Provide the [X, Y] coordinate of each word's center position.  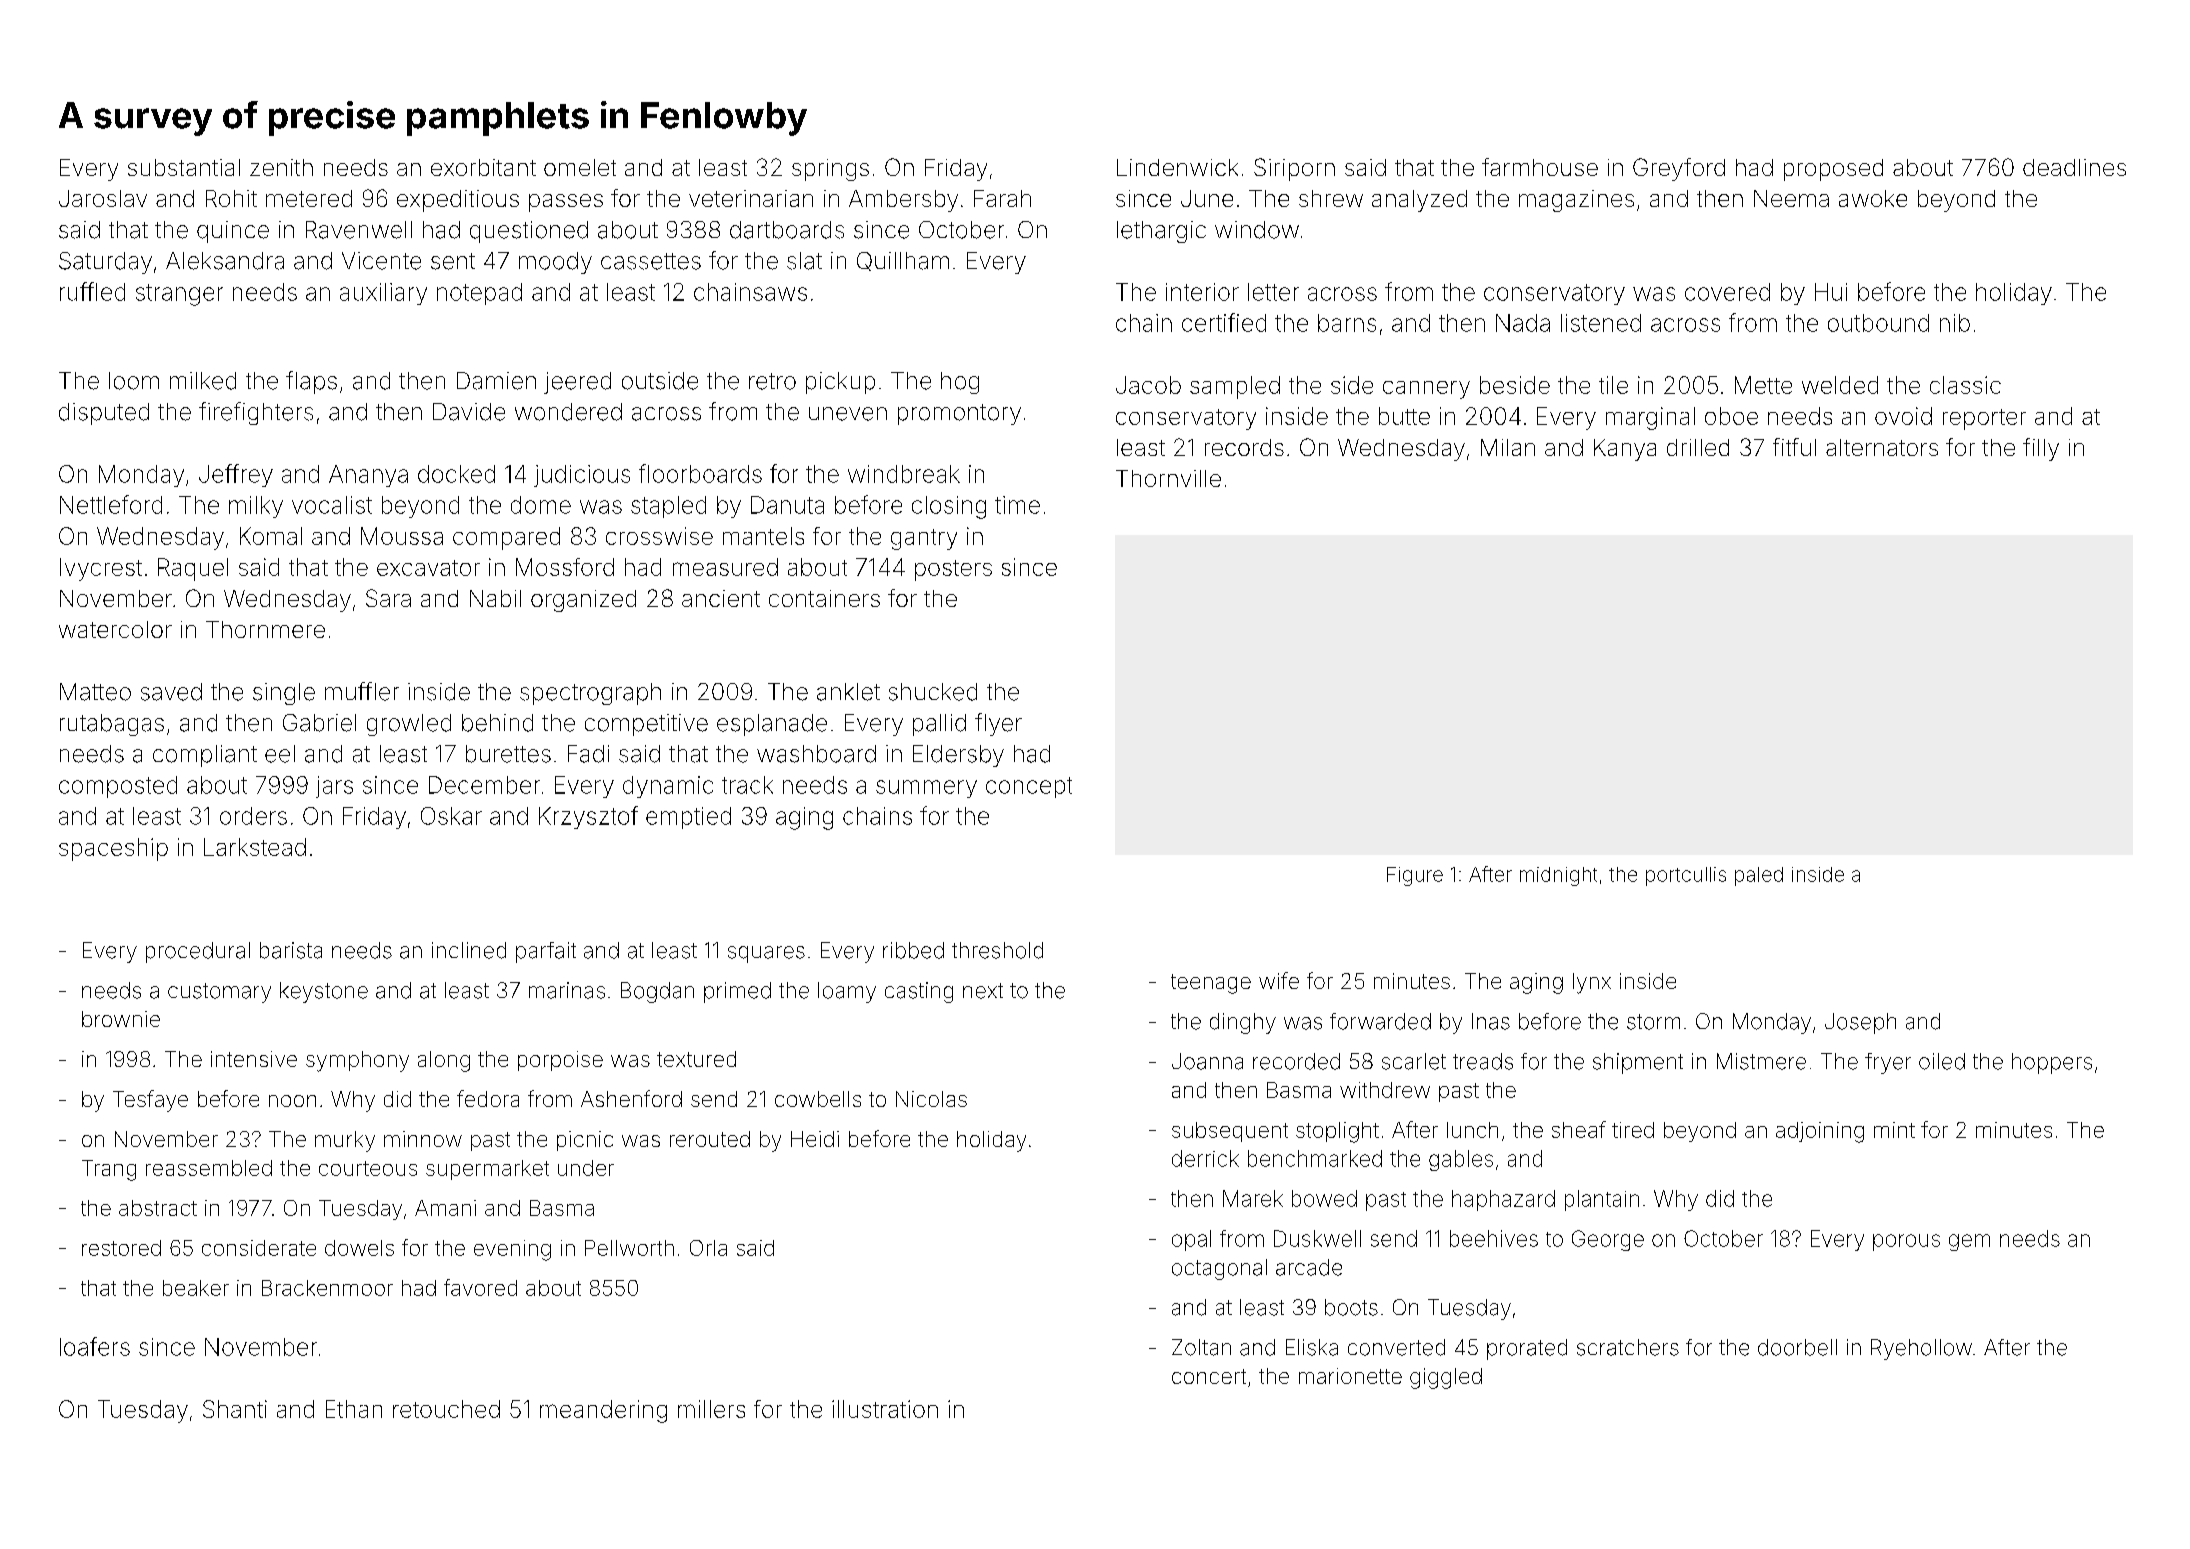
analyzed [1419, 201]
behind [497, 723]
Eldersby [958, 756]
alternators [1882, 447]
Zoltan [1201, 1347]
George [1608, 1240]
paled [1759, 876]
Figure [1415, 876]
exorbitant [483, 167]
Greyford [1679, 169]
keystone [324, 992]
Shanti [235, 1409]
